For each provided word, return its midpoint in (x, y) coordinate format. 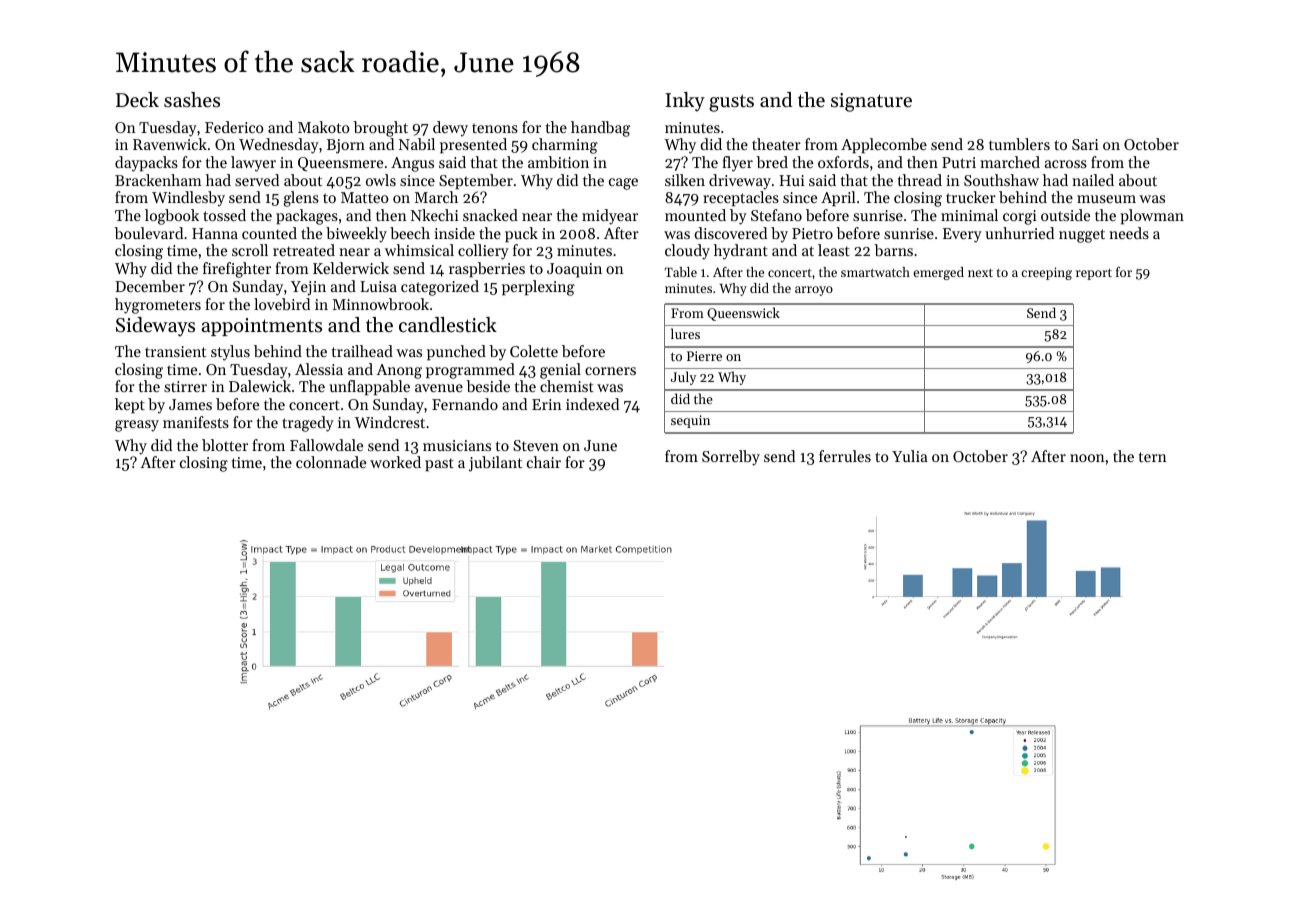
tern (1153, 457)
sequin (690, 421)
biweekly (356, 235)
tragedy (308, 424)
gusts (731, 103)
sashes (192, 100)
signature (871, 102)
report (1094, 274)
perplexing (538, 288)
